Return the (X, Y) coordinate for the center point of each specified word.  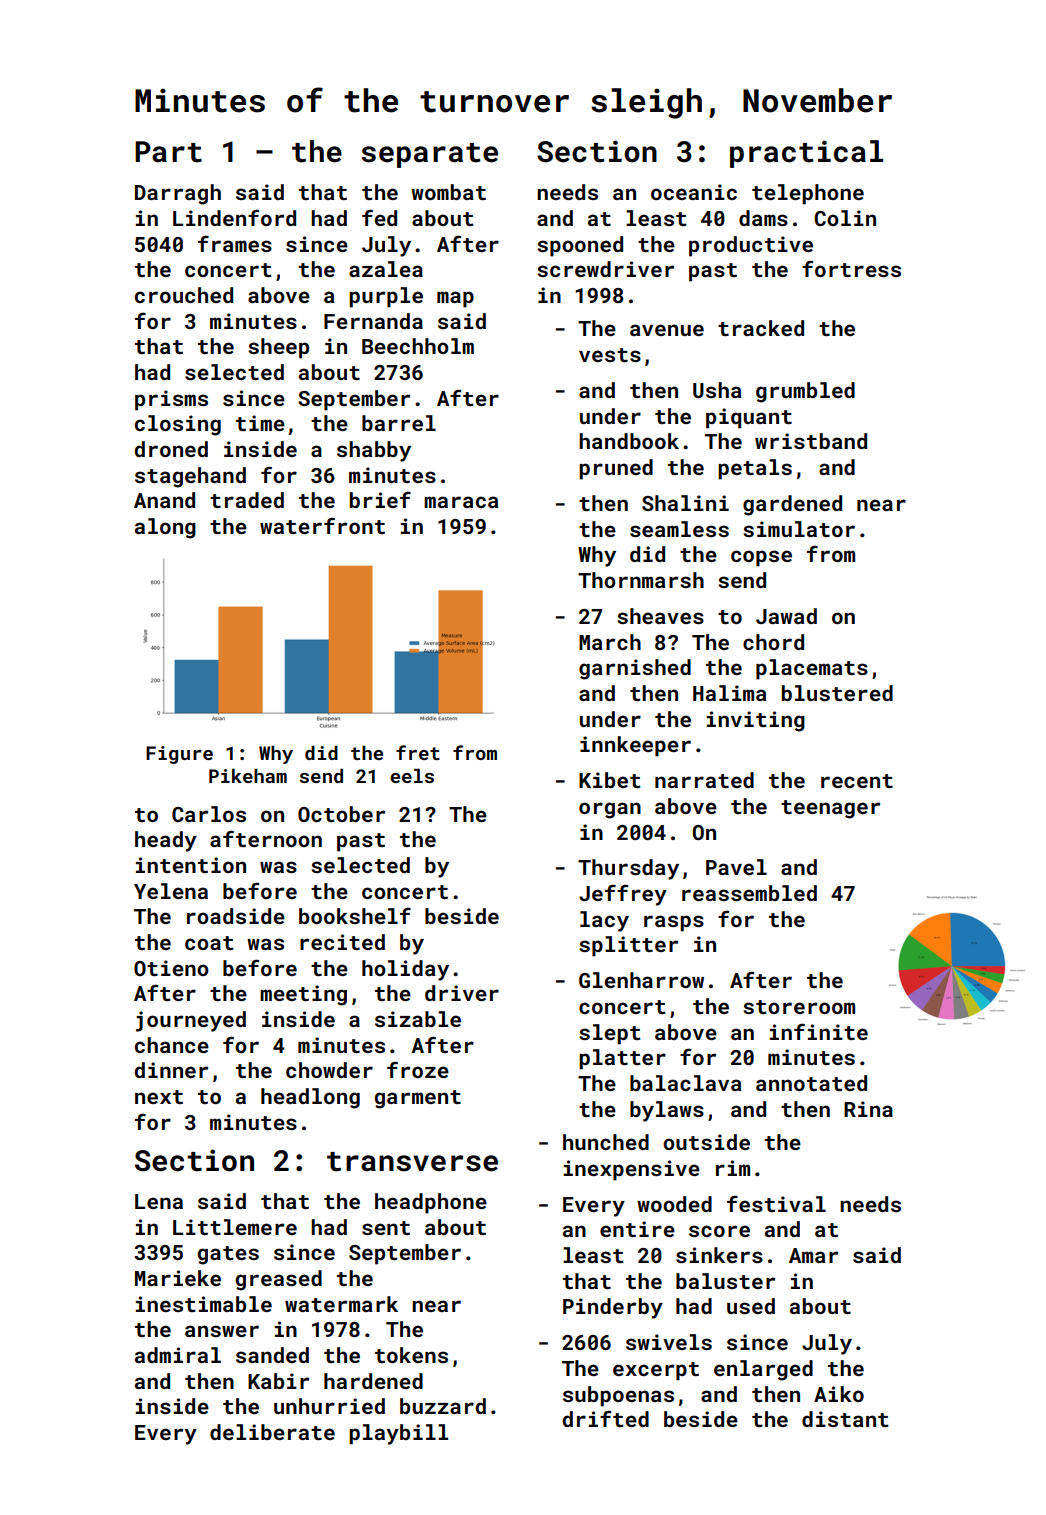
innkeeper (635, 746)
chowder (329, 1070)
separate (429, 155)
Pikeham (248, 776)
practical (806, 154)
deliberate (272, 1432)
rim (733, 1168)
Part (168, 152)
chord (773, 642)
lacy (604, 921)
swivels (669, 1342)
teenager (830, 809)
